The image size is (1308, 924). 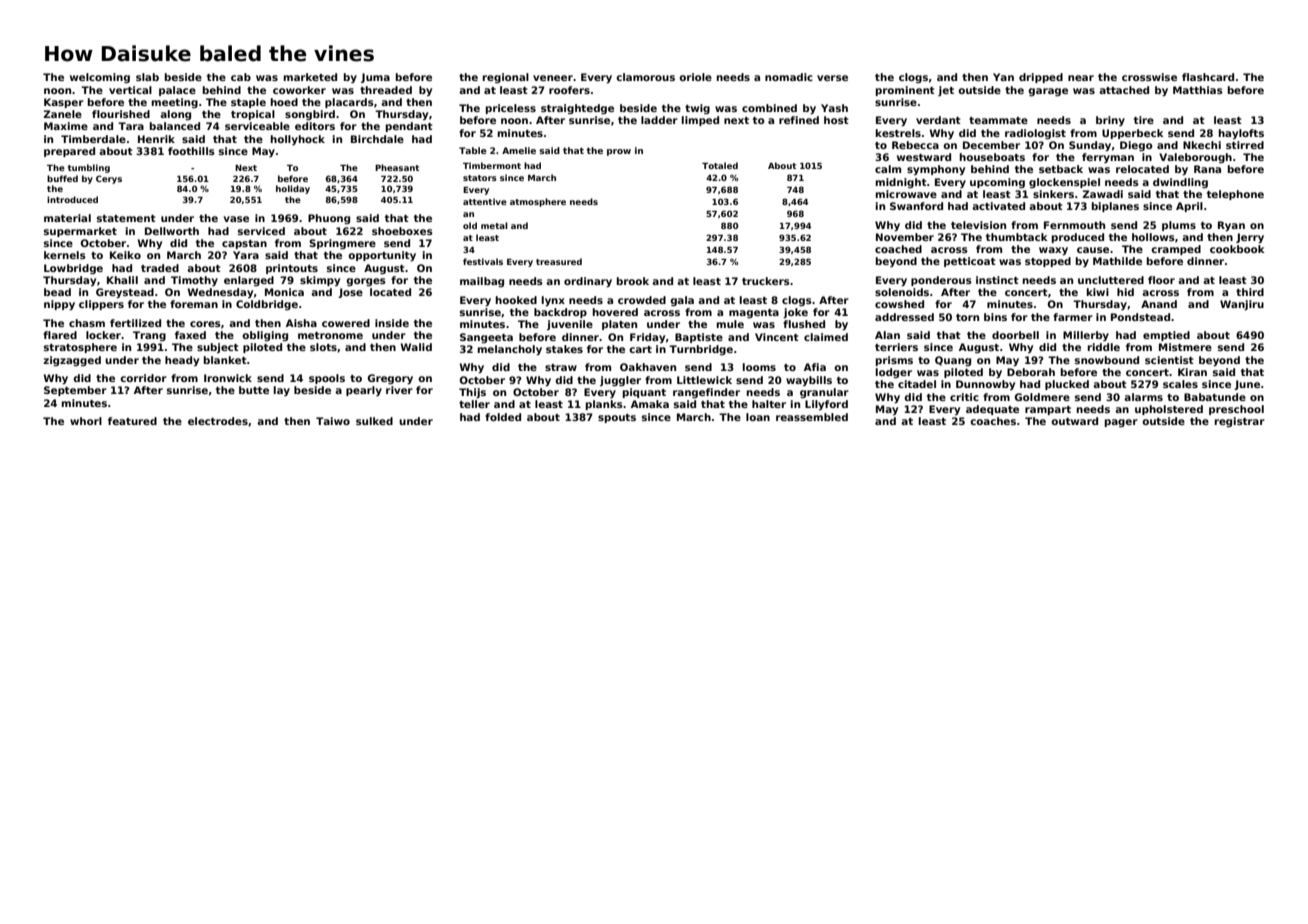 I want to click on marketed, so click(x=310, y=77).
